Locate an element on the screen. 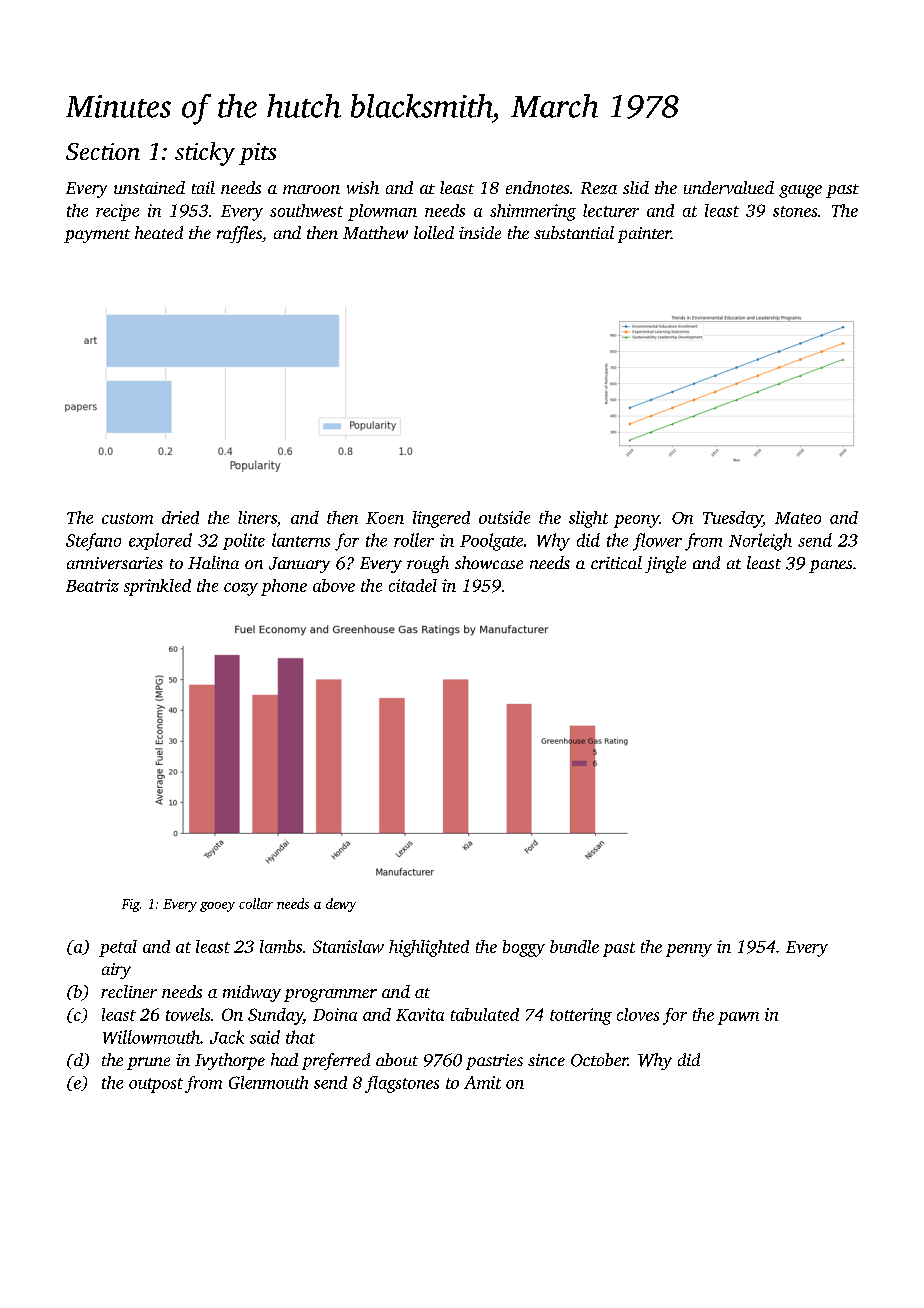 Image resolution: width=924 pixels, height=1308 pixels. pawn is located at coordinates (738, 1018).
